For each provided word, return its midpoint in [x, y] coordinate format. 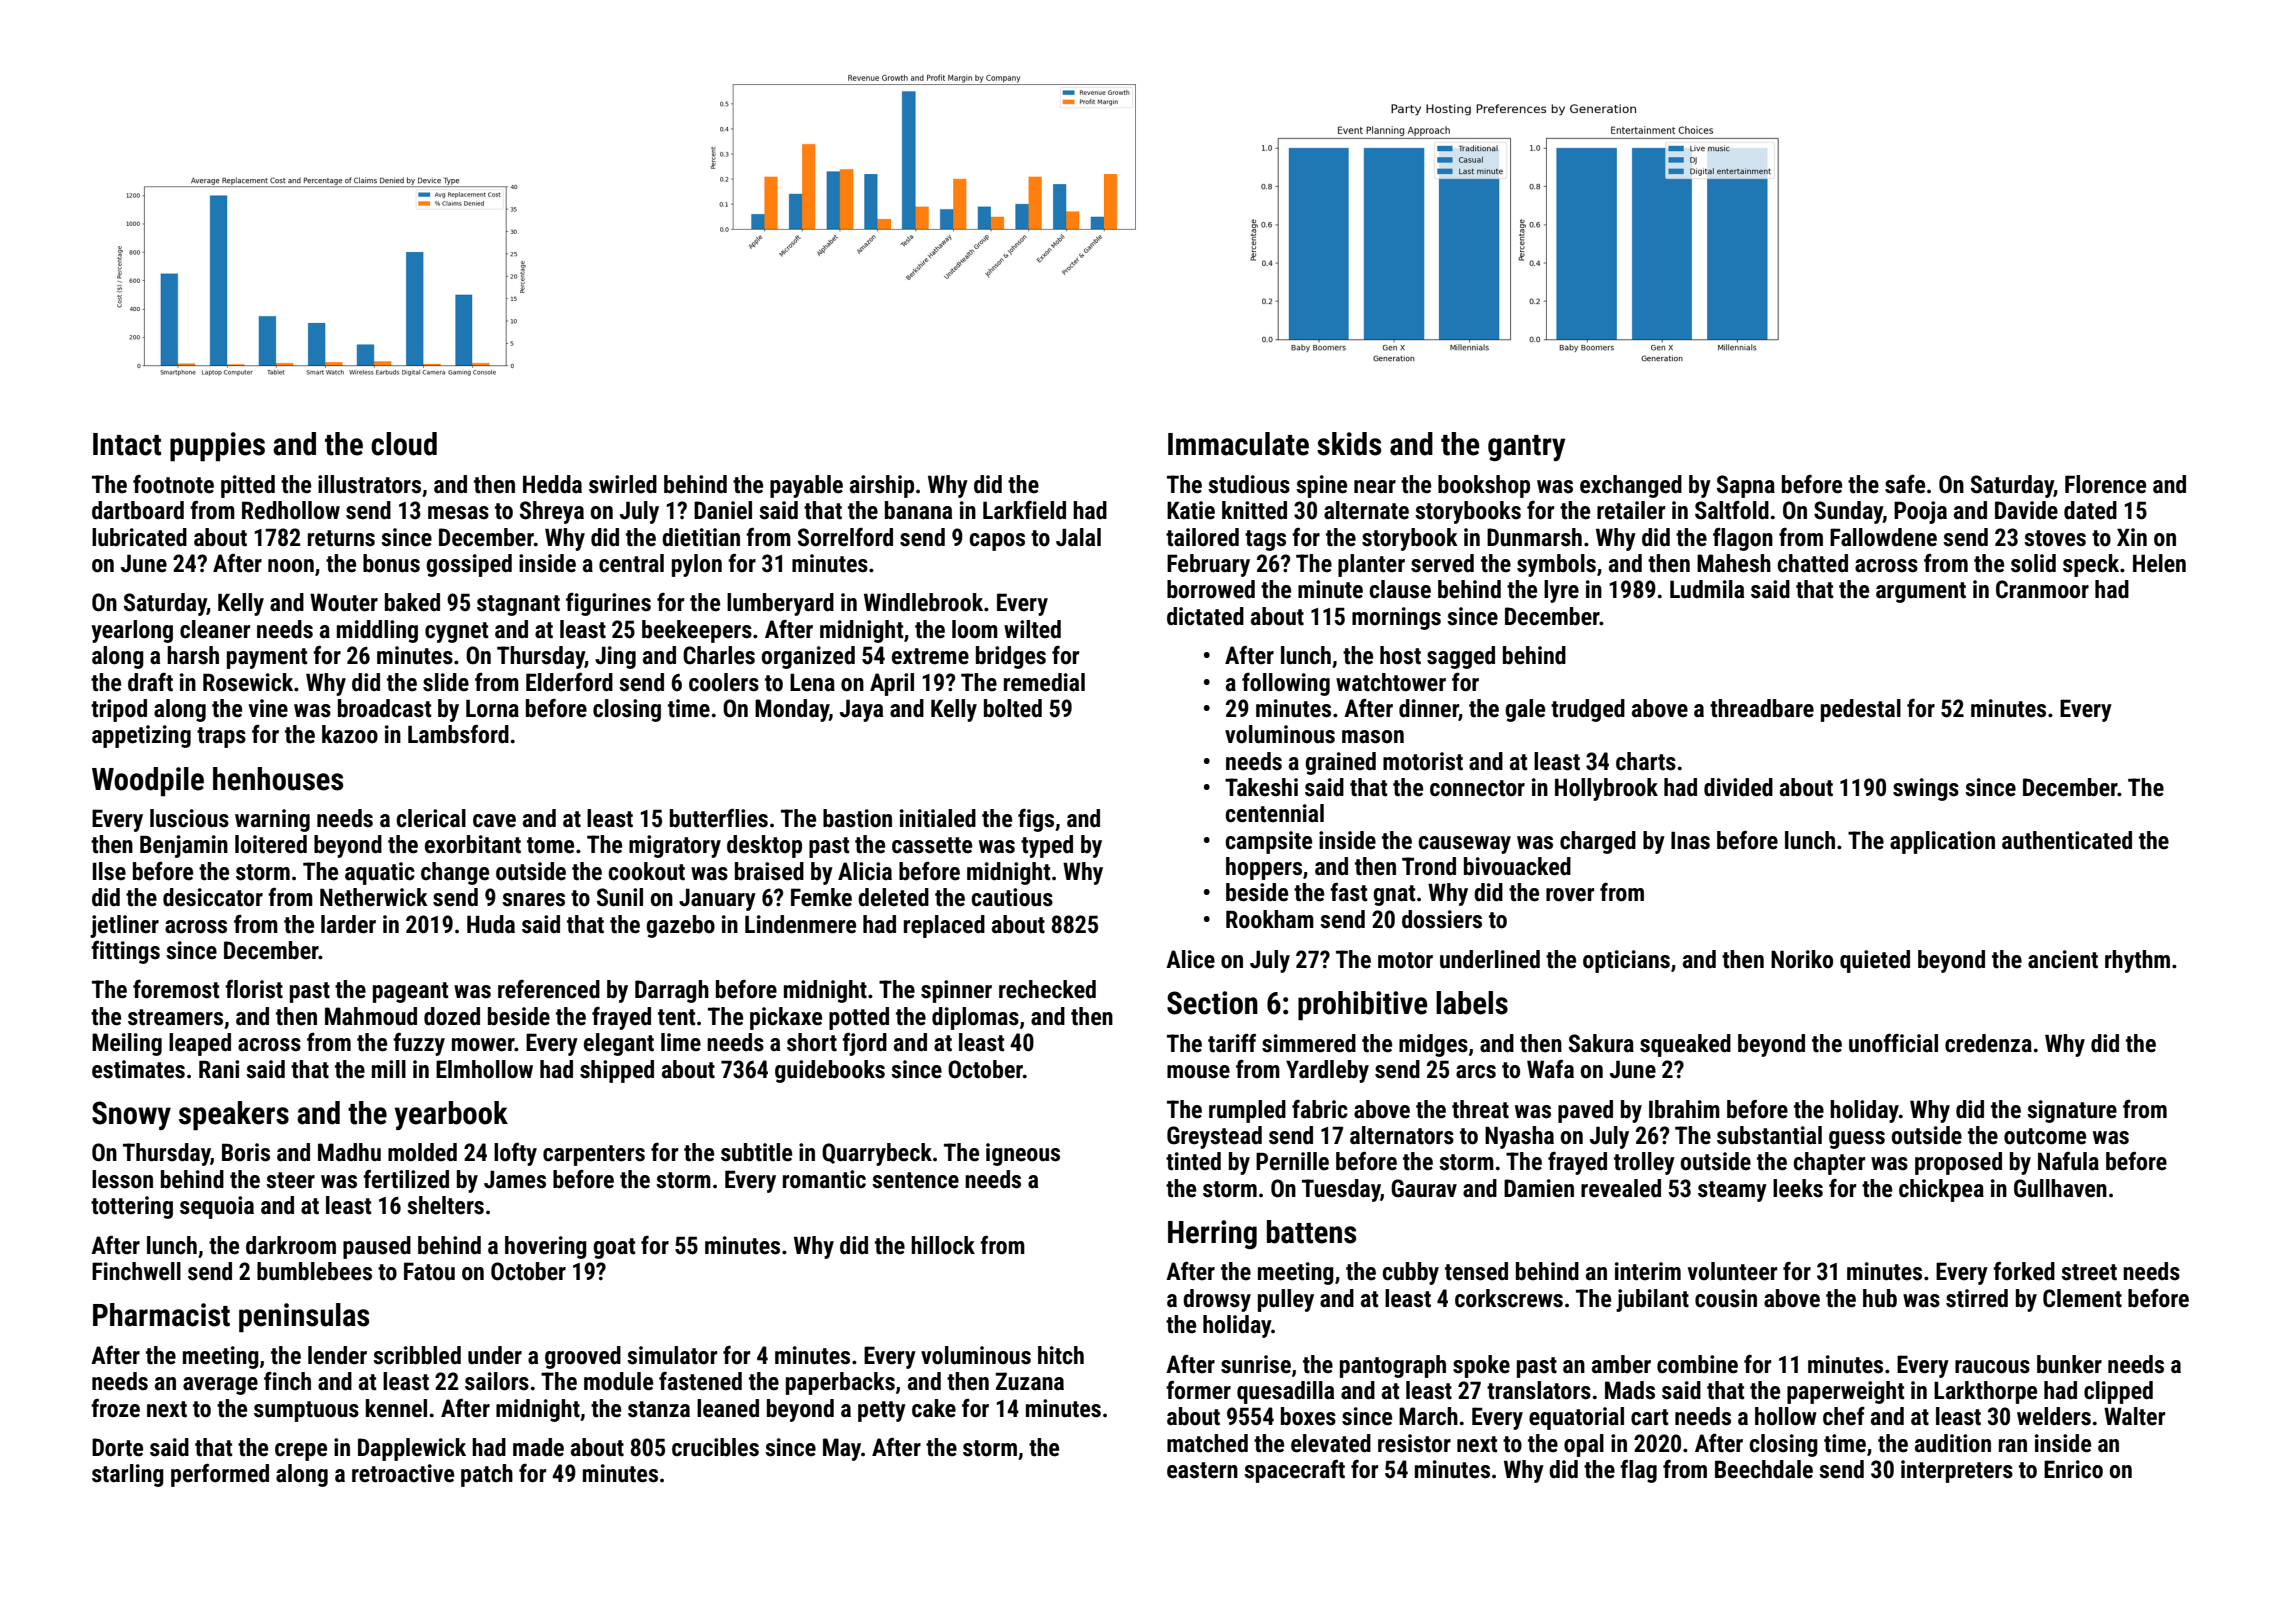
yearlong [132, 631]
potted [859, 1018]
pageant [410, 992]
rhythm [2137, 961]
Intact [127, 444]
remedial [1044, 682]
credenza [1988, 1043]
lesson [122, 1179]
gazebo [680, 926]
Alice [1190, 959]
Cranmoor [2042, 589]
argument [1921, 592]
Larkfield [1024, 510]
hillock [943, 1245]
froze [115, 1408]
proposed [1958, 1163]
